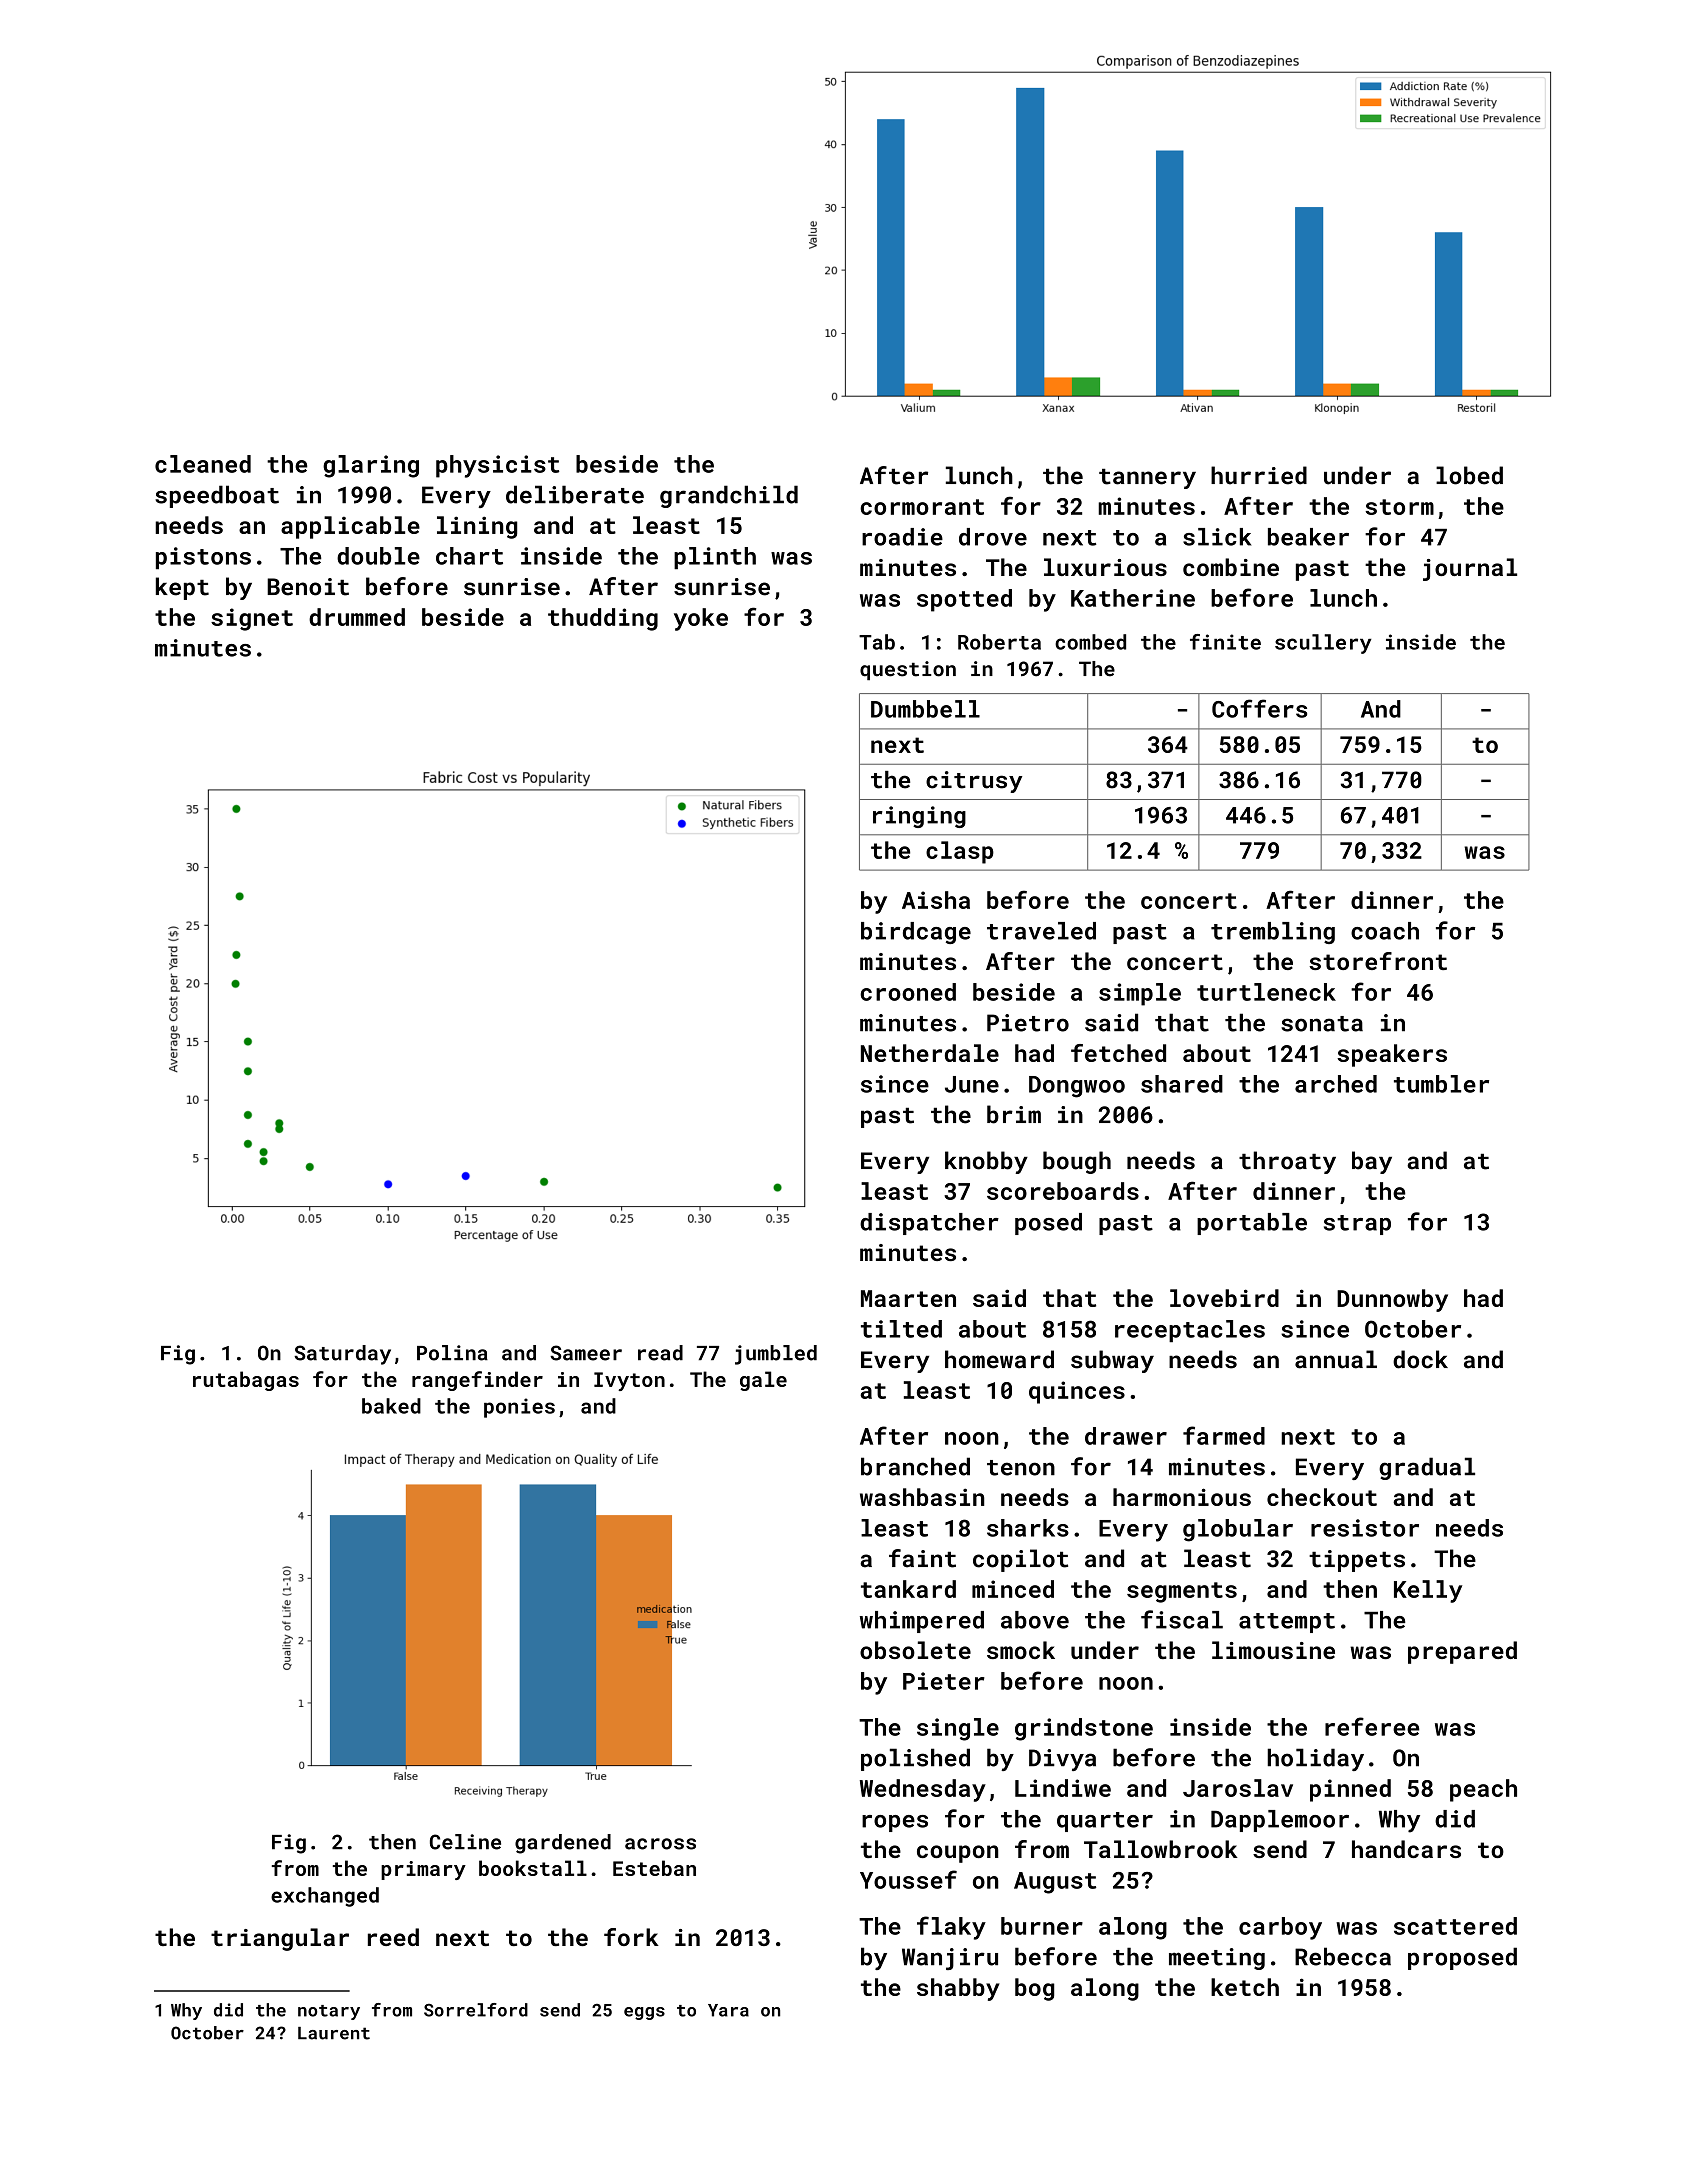 The height and width of the image is (2178, 1683). I want to click on finite, so click(1225, 642).
